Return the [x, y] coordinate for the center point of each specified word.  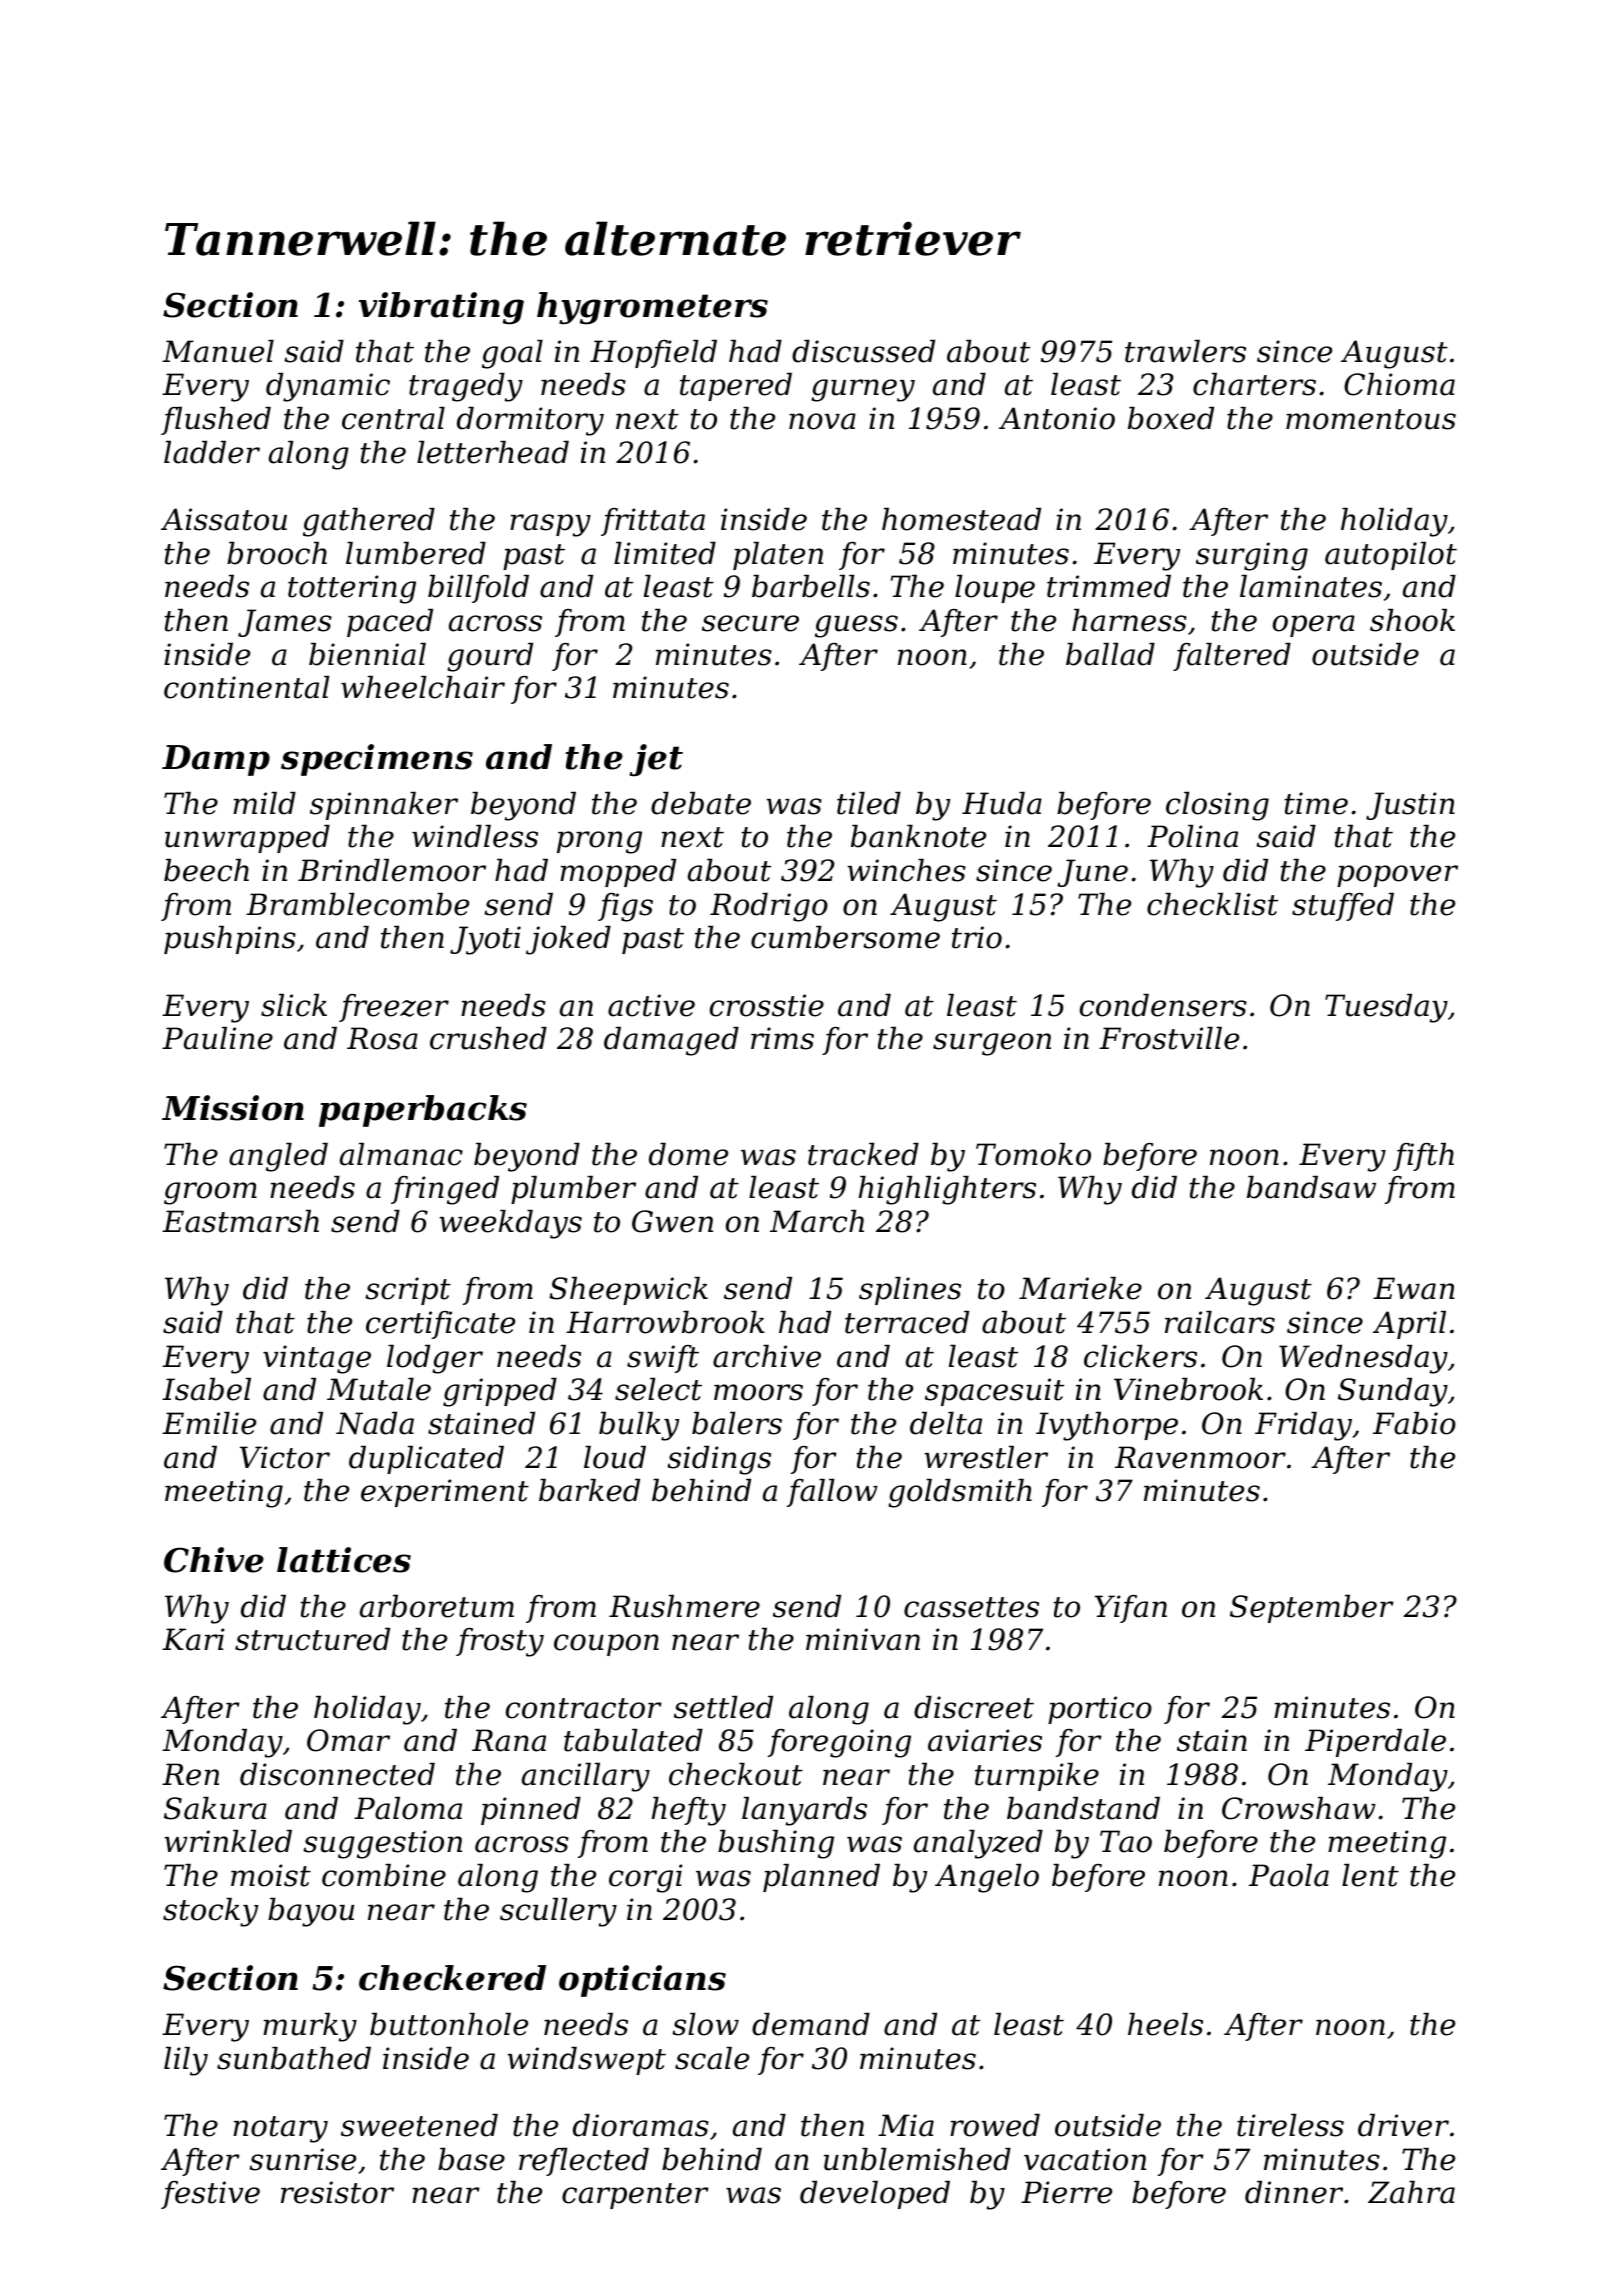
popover [1397, 876]
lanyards [804, 1811]
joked [568, 940]
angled [278, 1157]
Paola [1289, 1875]
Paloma [408, 1808]
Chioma [1399, 384]
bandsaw [1311, 1187]
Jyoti [485, 940]
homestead [961, 519]
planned [821, 1878]
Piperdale [1375, 1743]
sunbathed [294, 2058]
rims [782, 1038]
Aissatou [224, 519]
